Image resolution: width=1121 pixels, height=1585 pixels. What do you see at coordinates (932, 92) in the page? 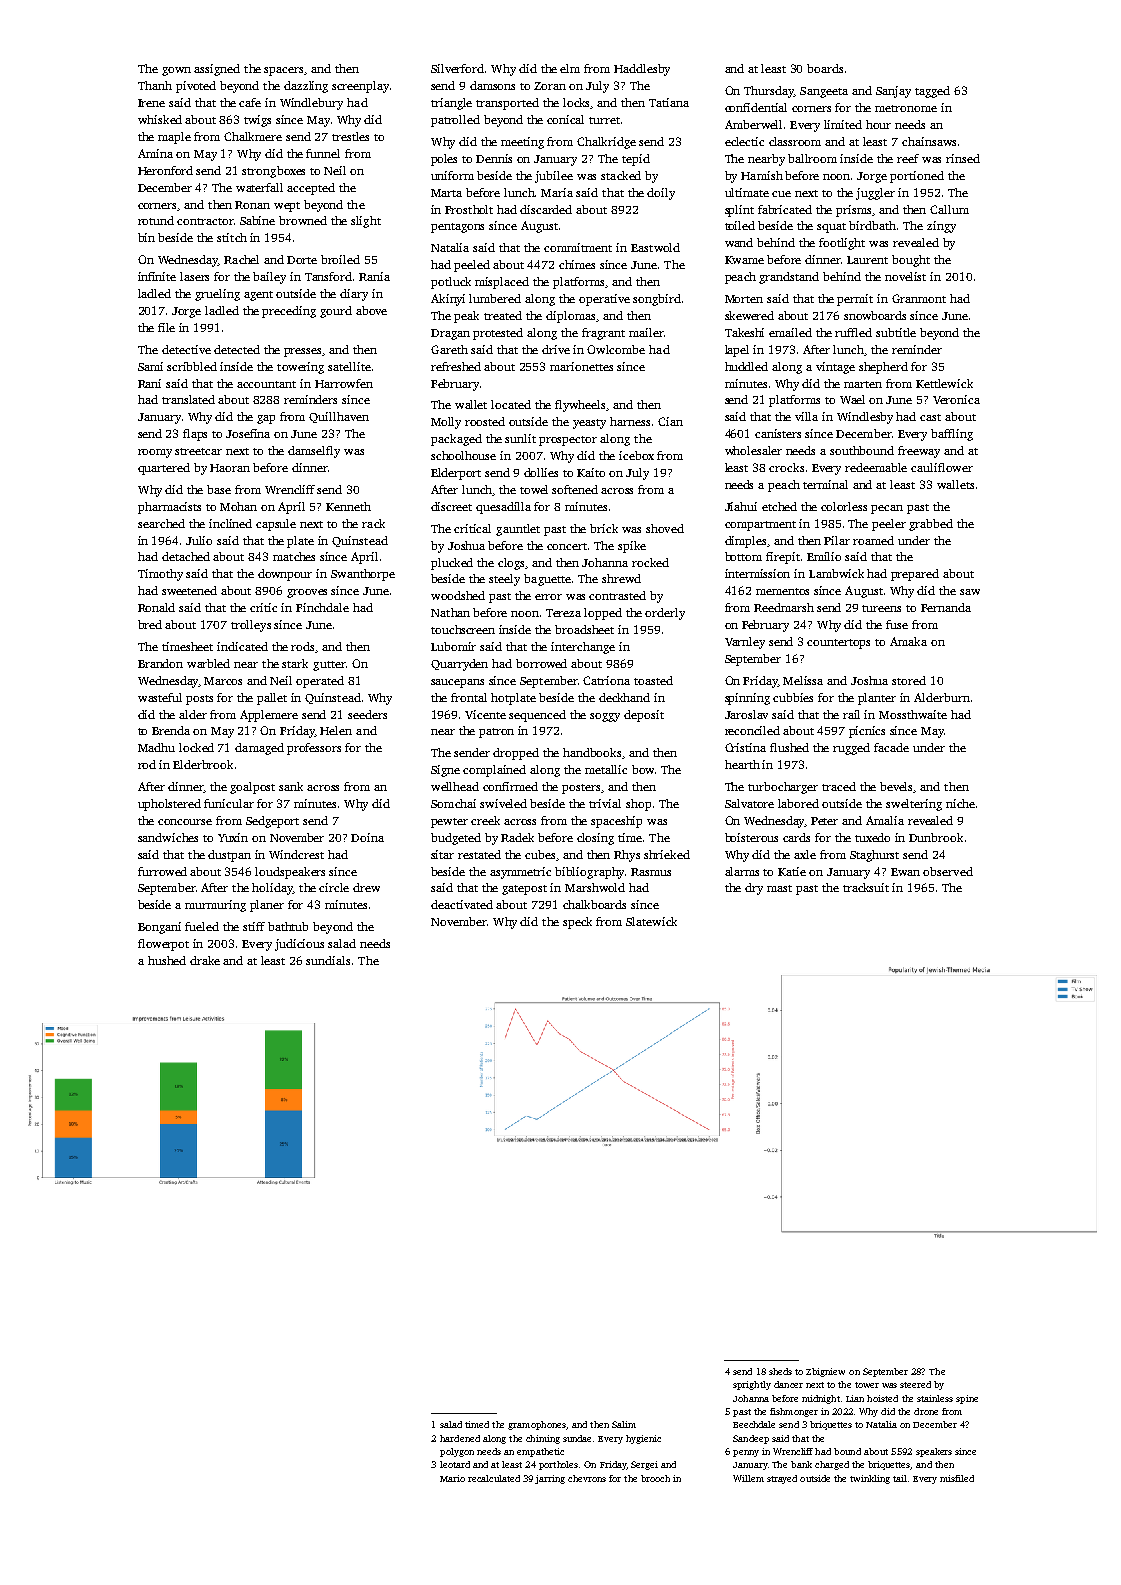
I see `tagged` at bounding box center [932, 92].
